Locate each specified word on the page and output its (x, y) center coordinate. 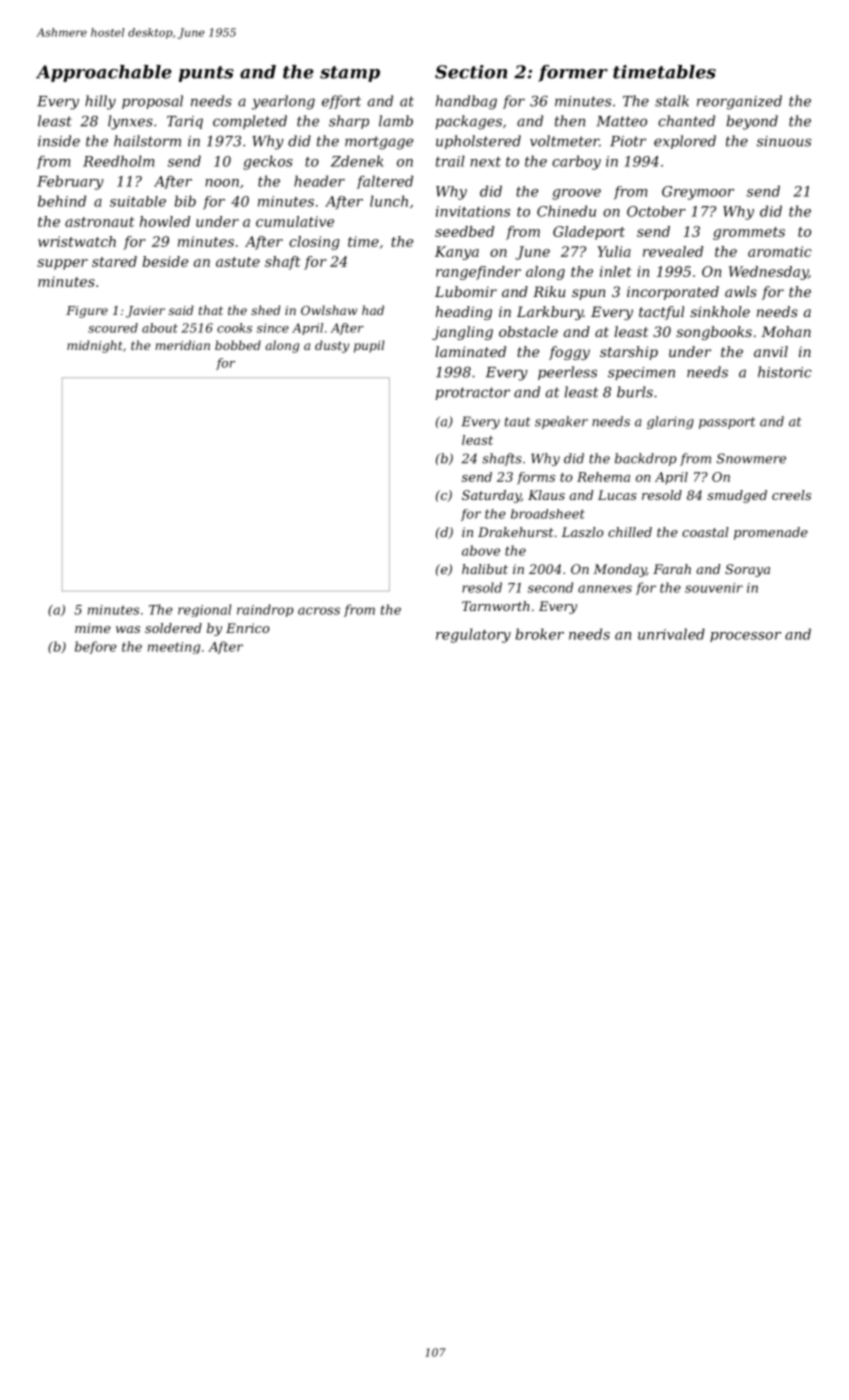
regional (204, 610)
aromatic (780, 251)
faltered (385, 182)
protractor (472, 393)
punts (206, 74)
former (573, 73)
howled (165, 221)
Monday (619, 570)
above (481, 550)
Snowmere (751, 458)
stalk (672, 101)
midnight (95, 346)
